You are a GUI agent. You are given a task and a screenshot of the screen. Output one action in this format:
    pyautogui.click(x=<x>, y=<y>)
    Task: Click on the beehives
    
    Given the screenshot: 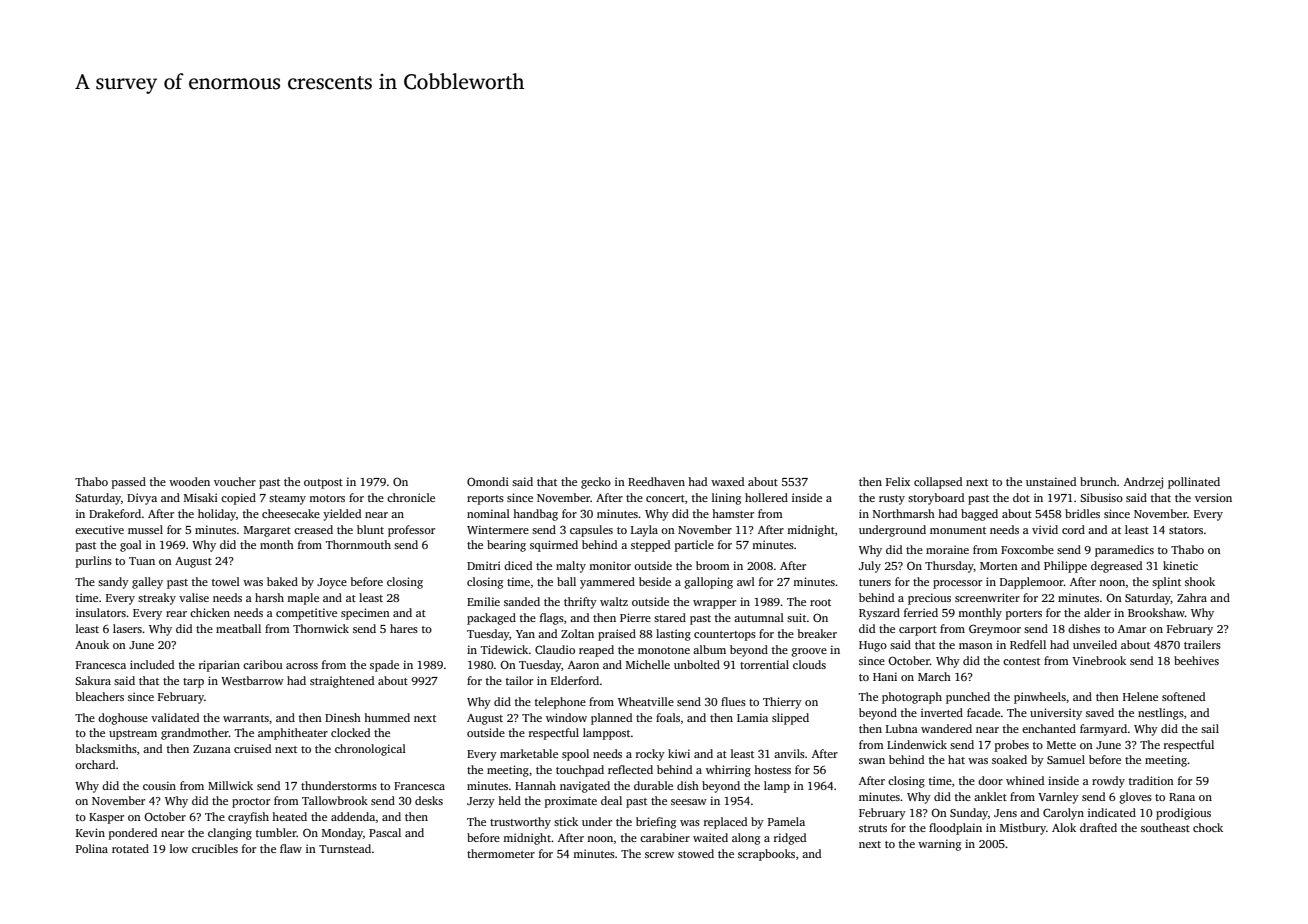 What is the action you would take?
    pyautogui.click(x=1196, y=660)
